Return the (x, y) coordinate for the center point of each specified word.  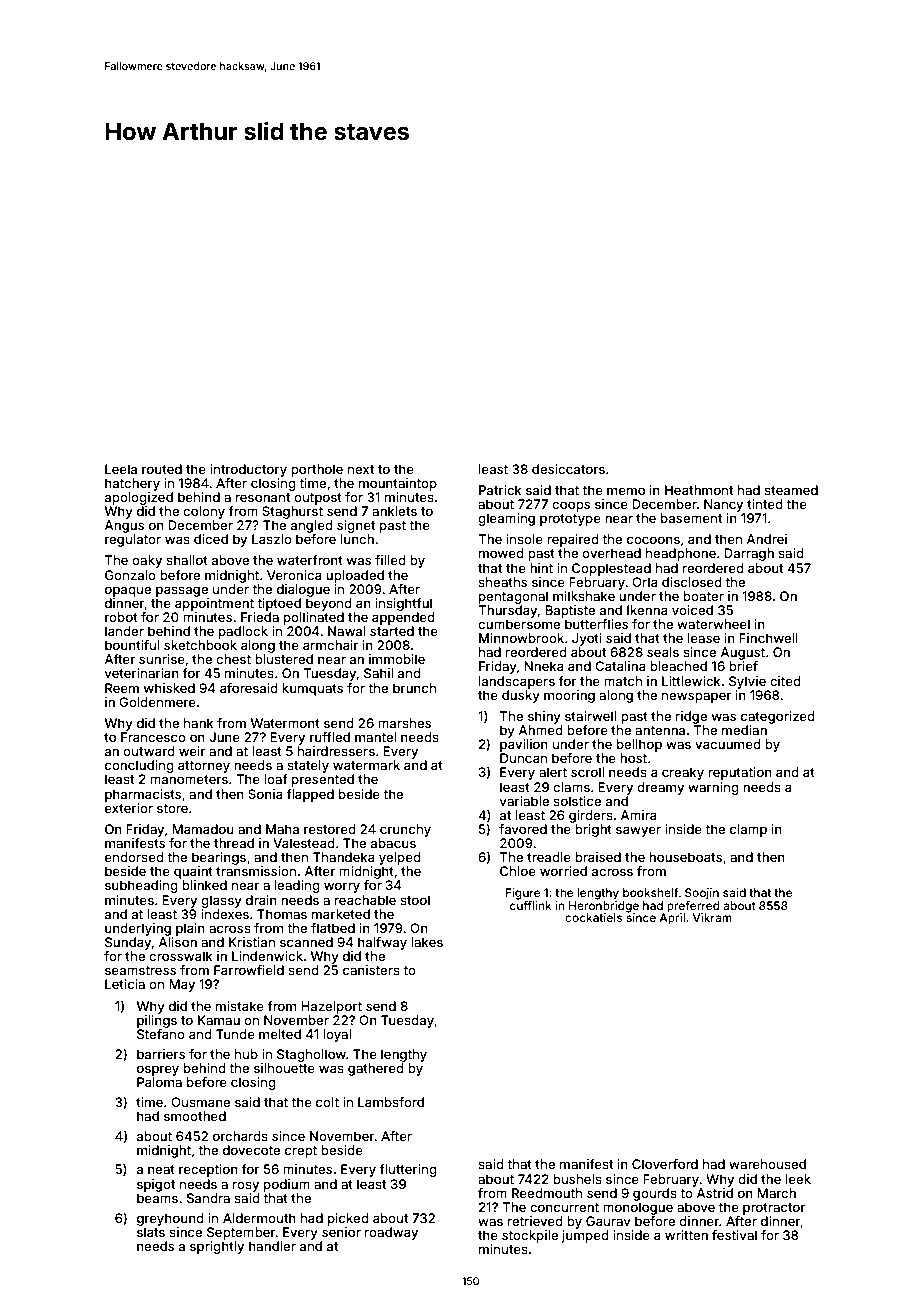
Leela (121, 469)
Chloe (518, 871)
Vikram (712, 917)
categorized (778, 717)
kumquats (312, 689)
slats (151, 1232)
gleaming (506, 519)
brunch (414, 688)
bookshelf (651, 892)
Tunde (235, 1034)
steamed (791, 490)
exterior (129, 808)
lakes (427, 942)
